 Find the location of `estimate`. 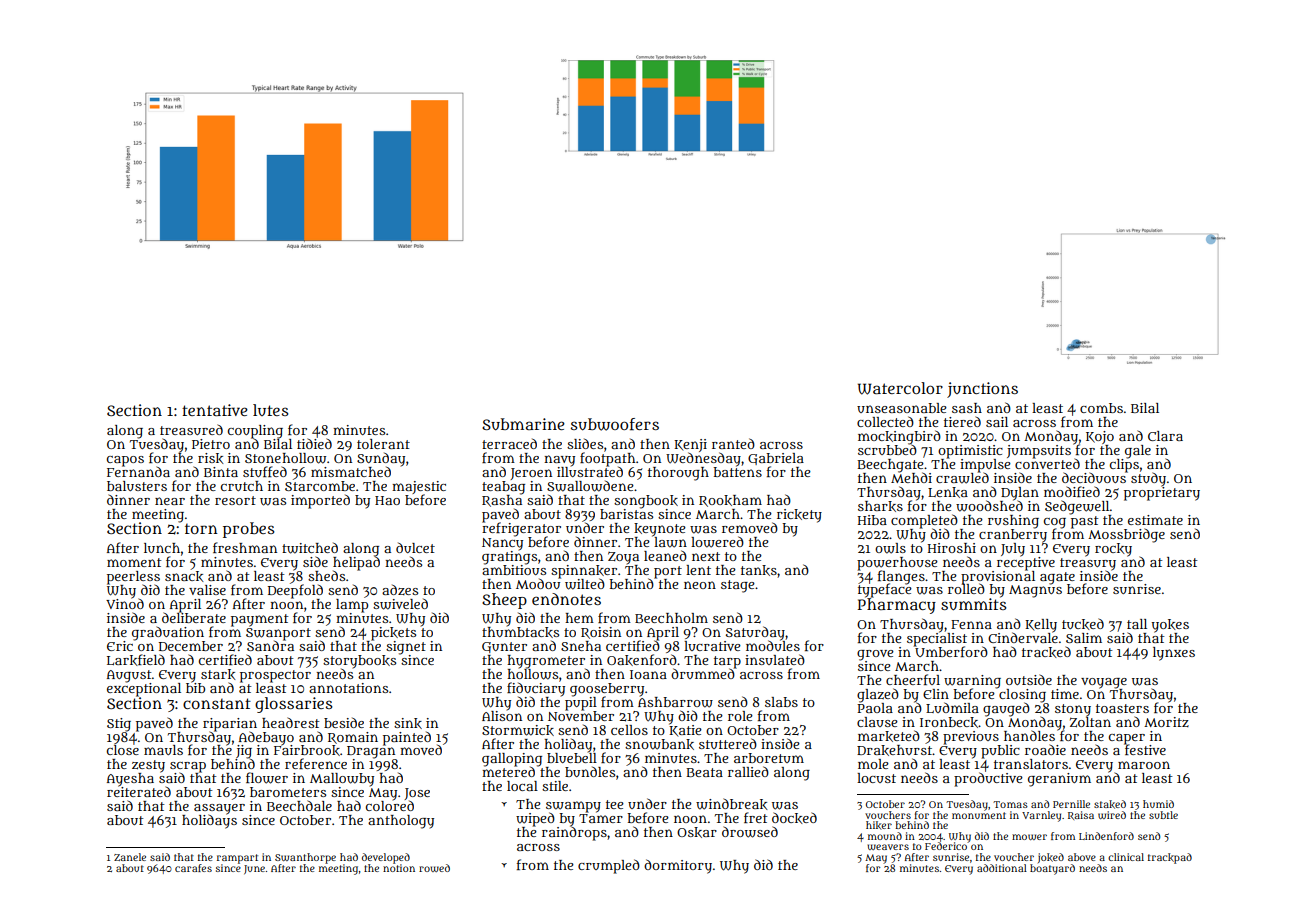

estimate is located at coordinates (1155, 520).
